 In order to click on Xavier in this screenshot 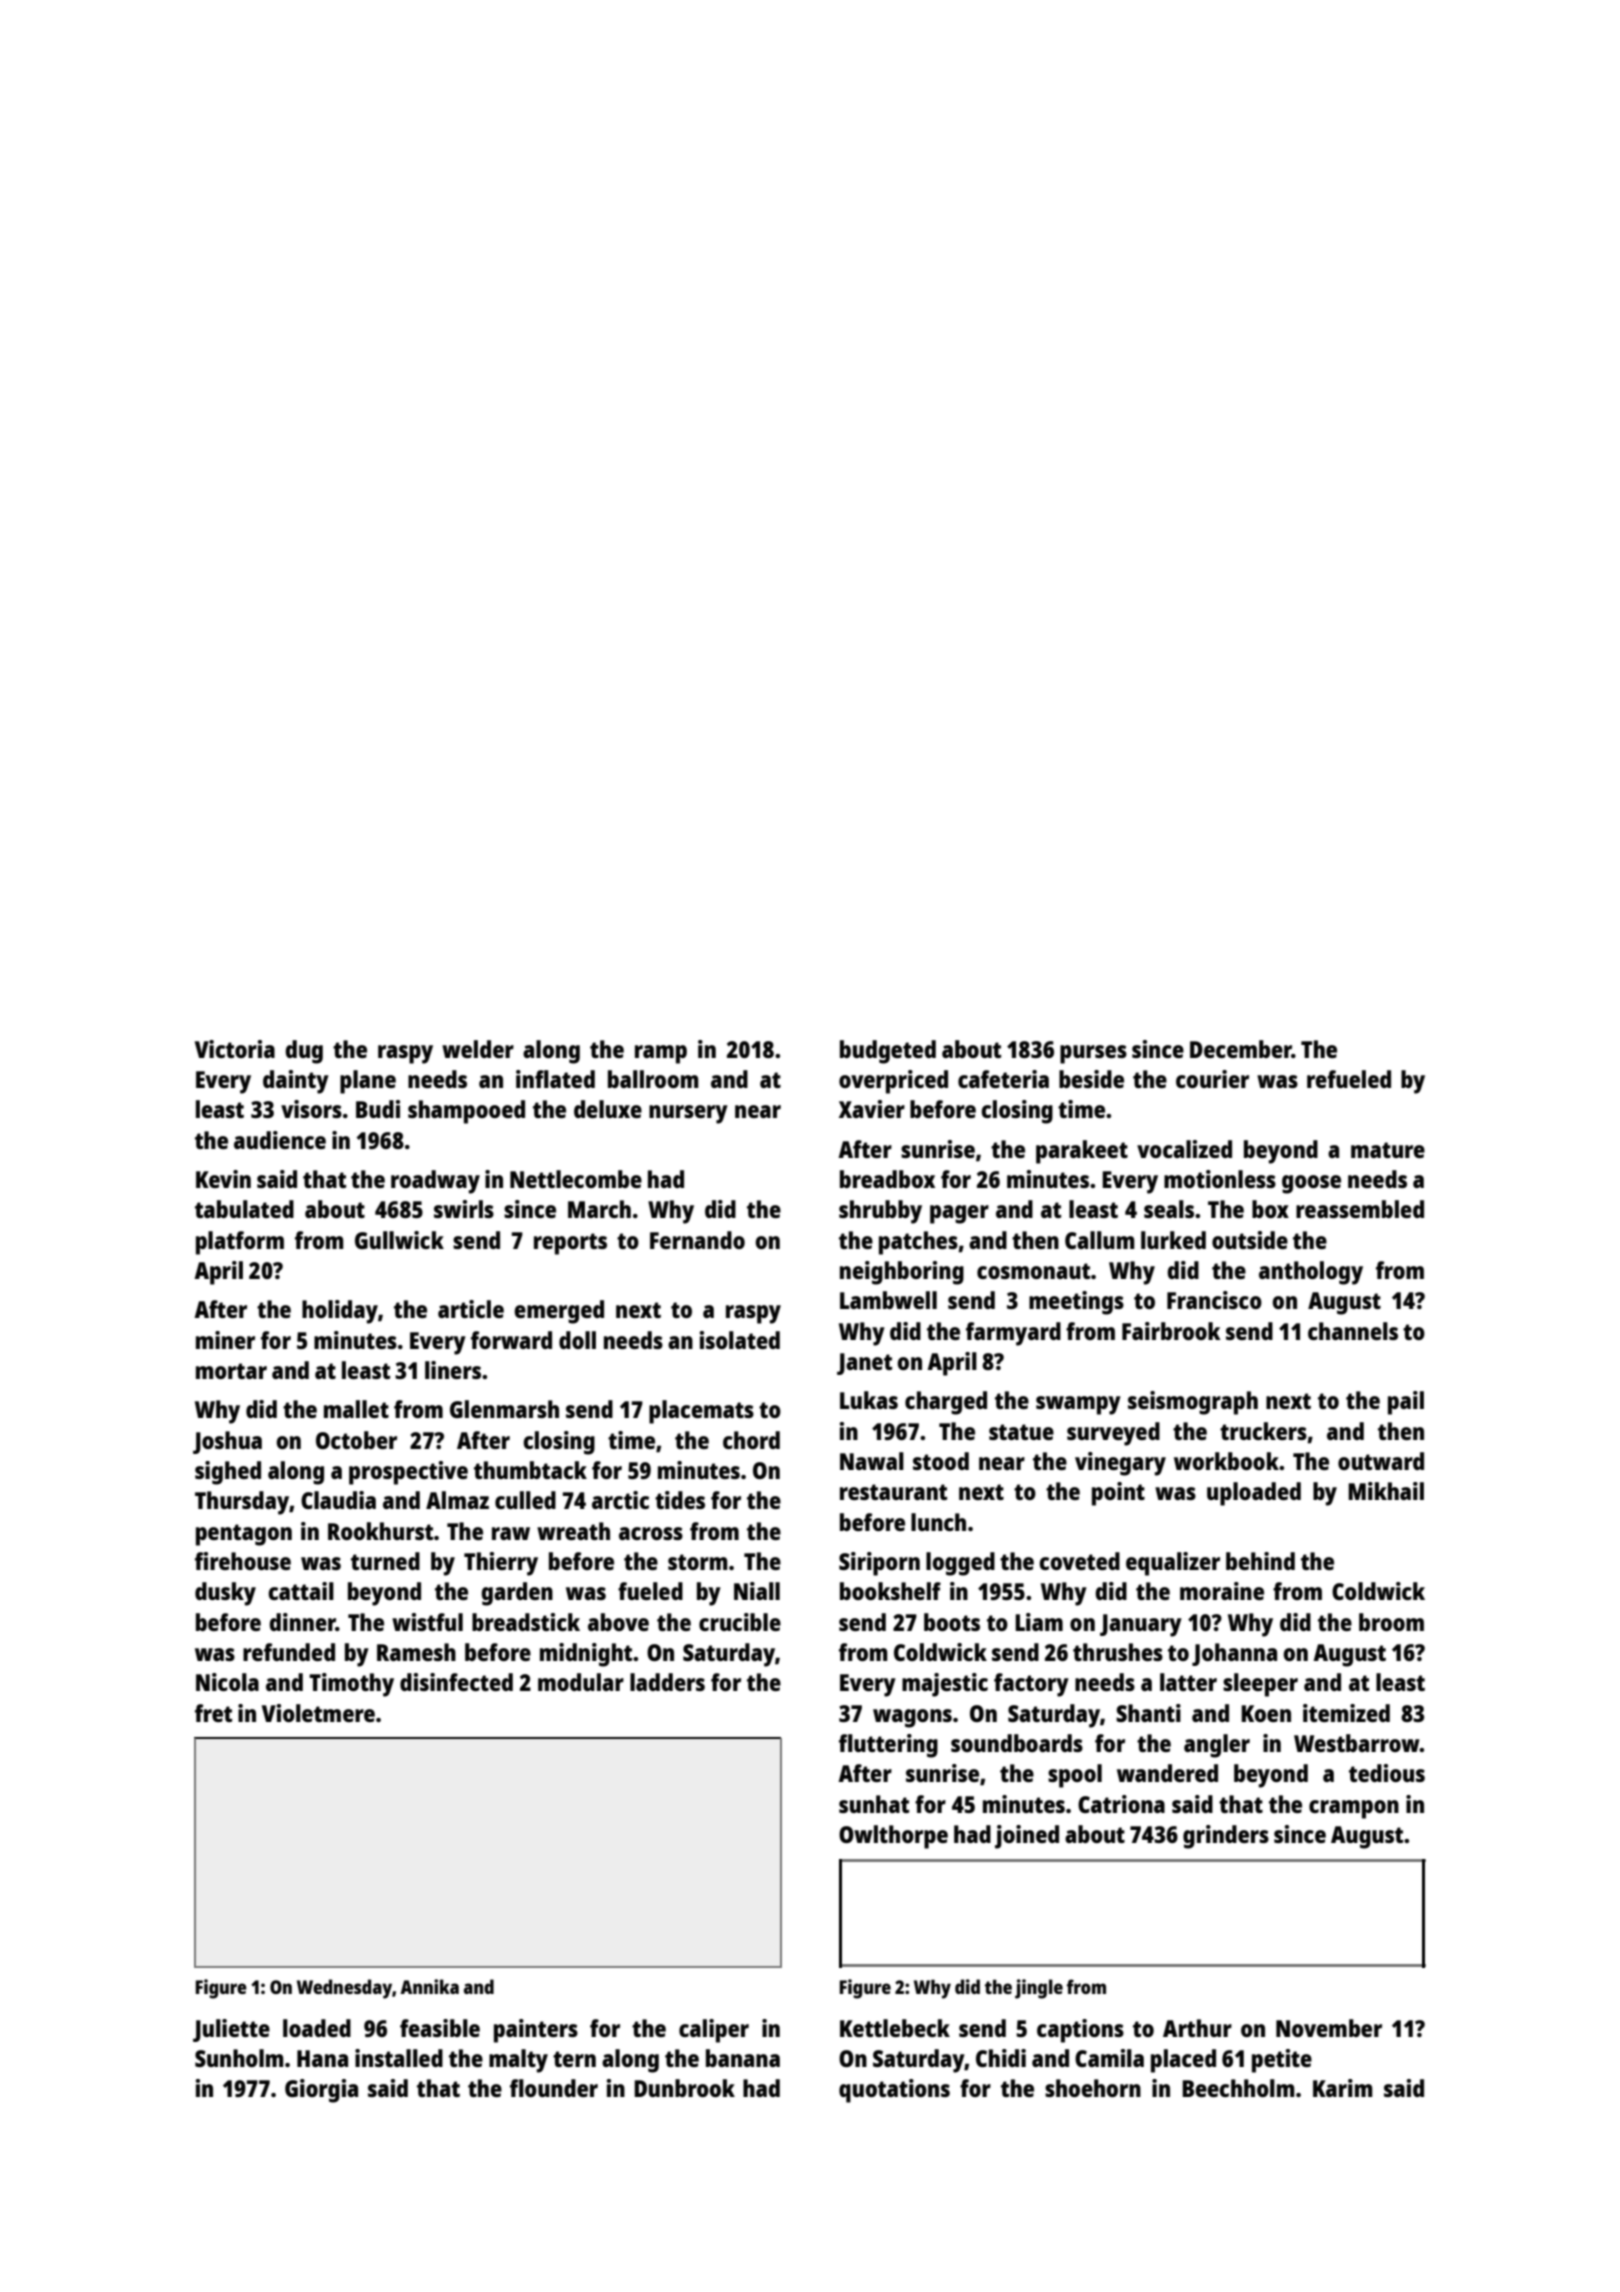, I will do `click(872, 1109)`.
